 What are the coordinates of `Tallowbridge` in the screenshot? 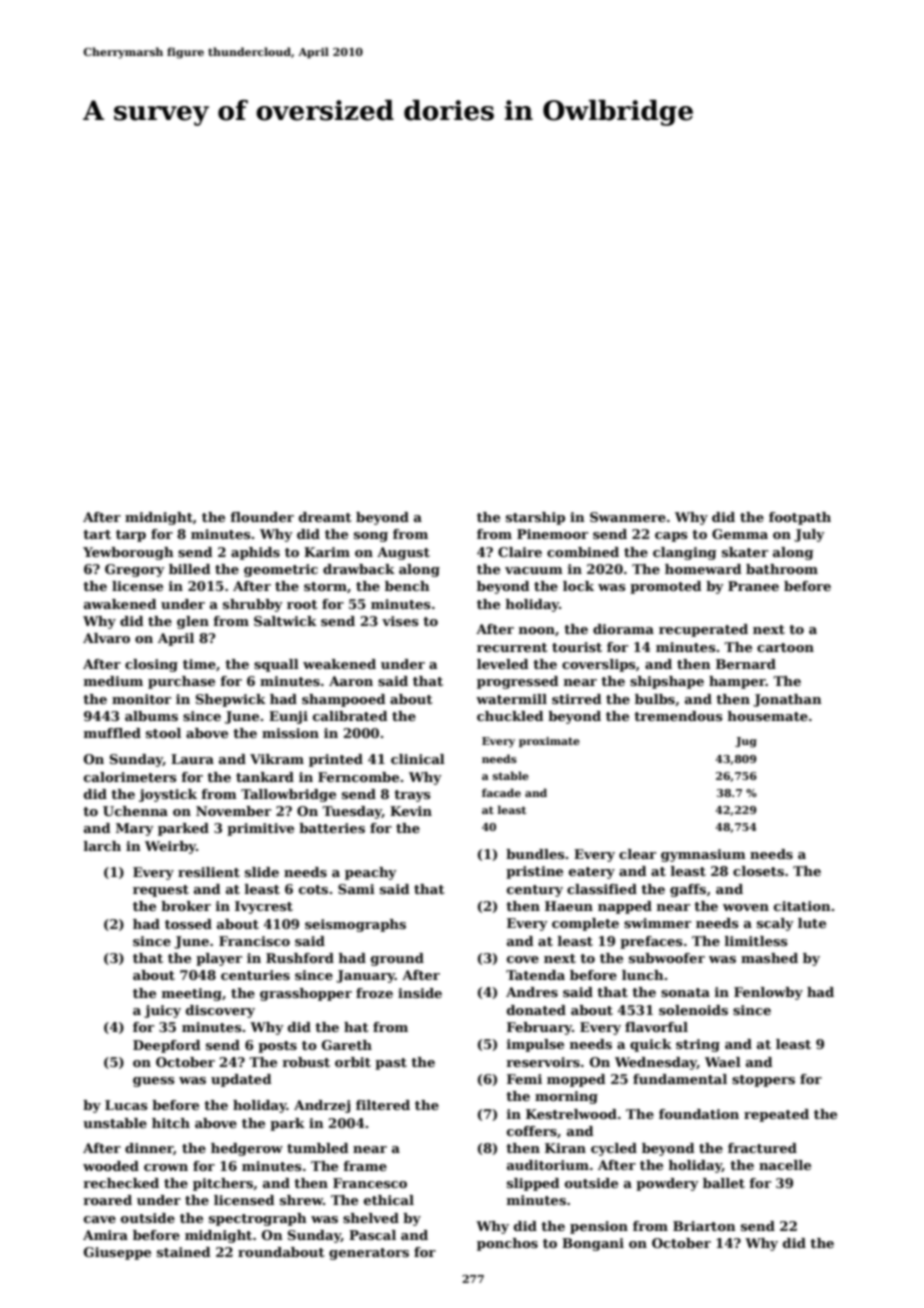 It's located at (288, 795).
